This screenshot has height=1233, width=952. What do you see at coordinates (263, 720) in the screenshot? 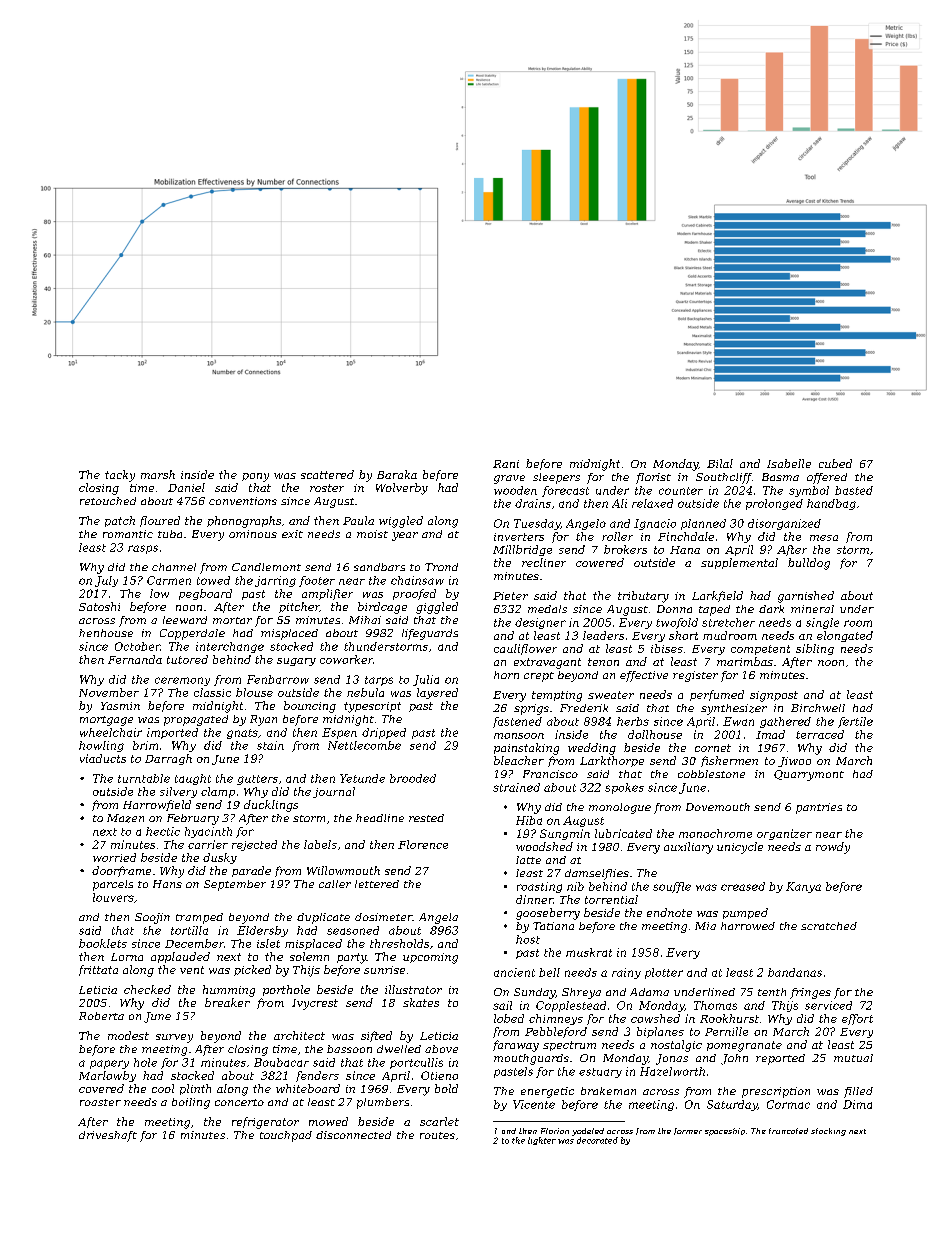
I see `Ryan` at bounding box center [263, 720].
